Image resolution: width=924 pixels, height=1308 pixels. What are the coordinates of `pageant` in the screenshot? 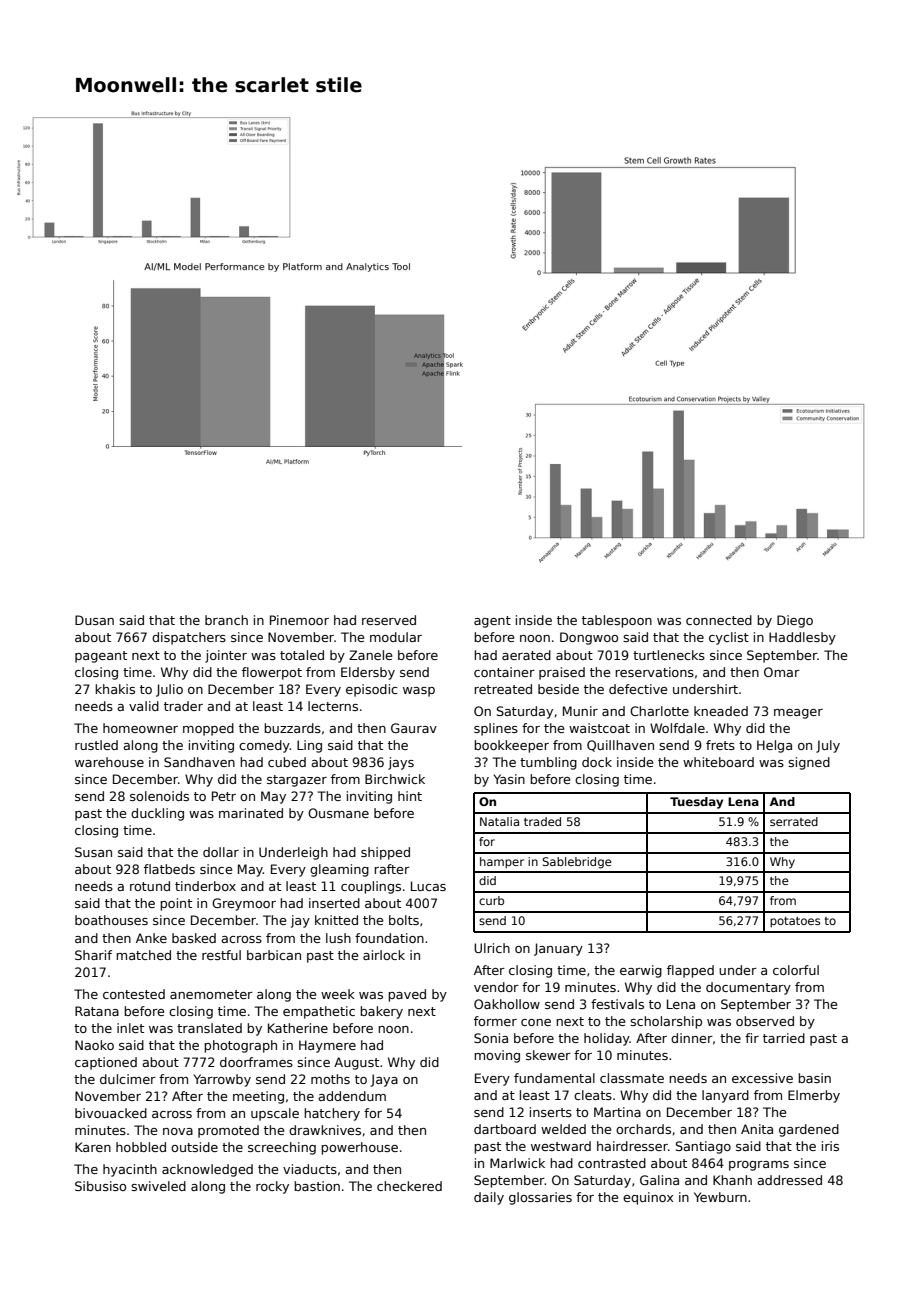 It's located at (101, 657).
